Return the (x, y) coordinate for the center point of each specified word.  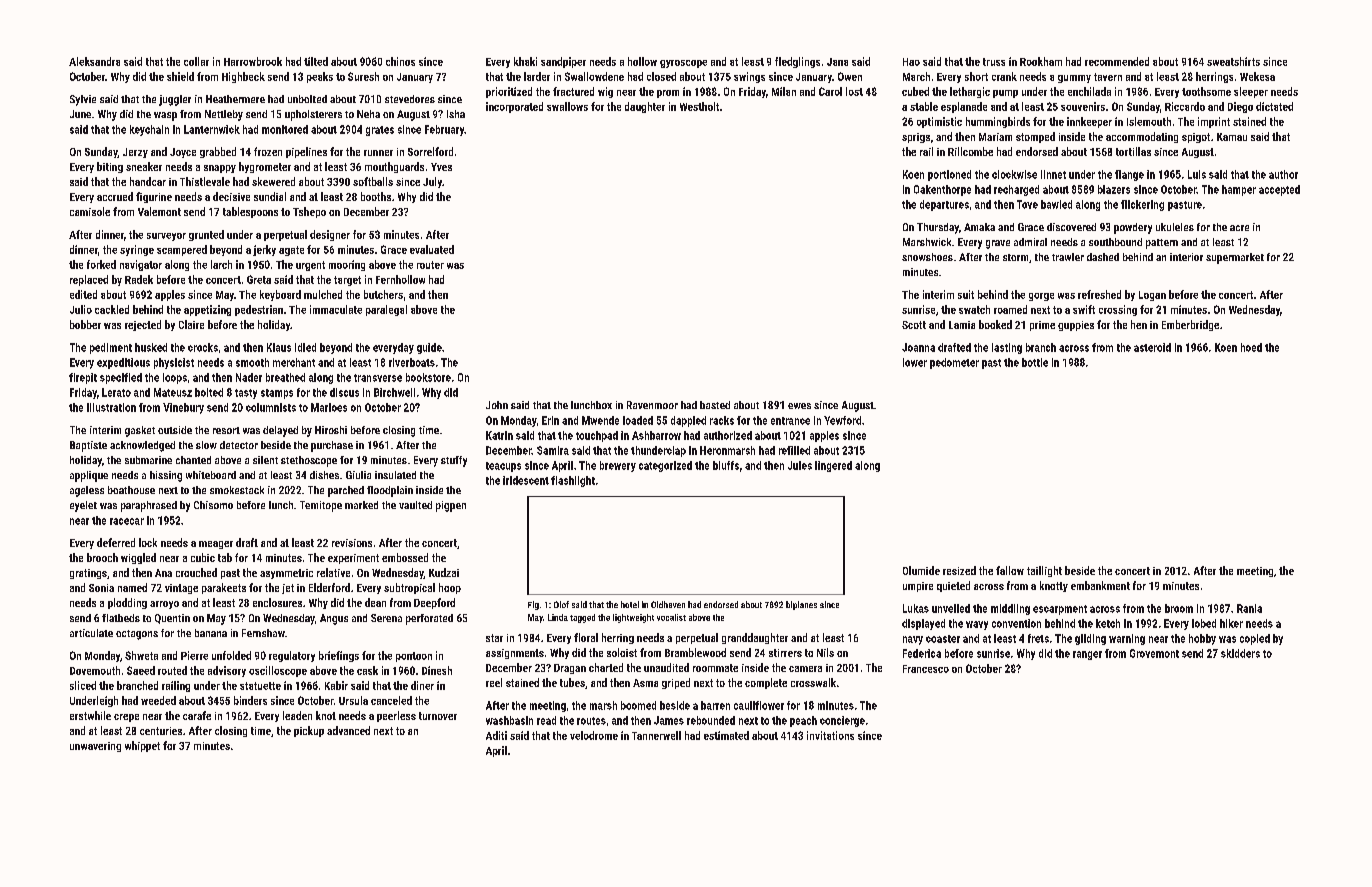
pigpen (451, 506)
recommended (1117, 61)
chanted (193, 460)
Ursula (353, 700)
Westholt (699, 106)
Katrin (499, 435)
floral (586, 637)
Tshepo (309, 212)
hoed (1251, 347)
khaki (525, 61)
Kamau (1232, 137)
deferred (116, 542)
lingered (833, 466)
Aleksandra (94, 61)
